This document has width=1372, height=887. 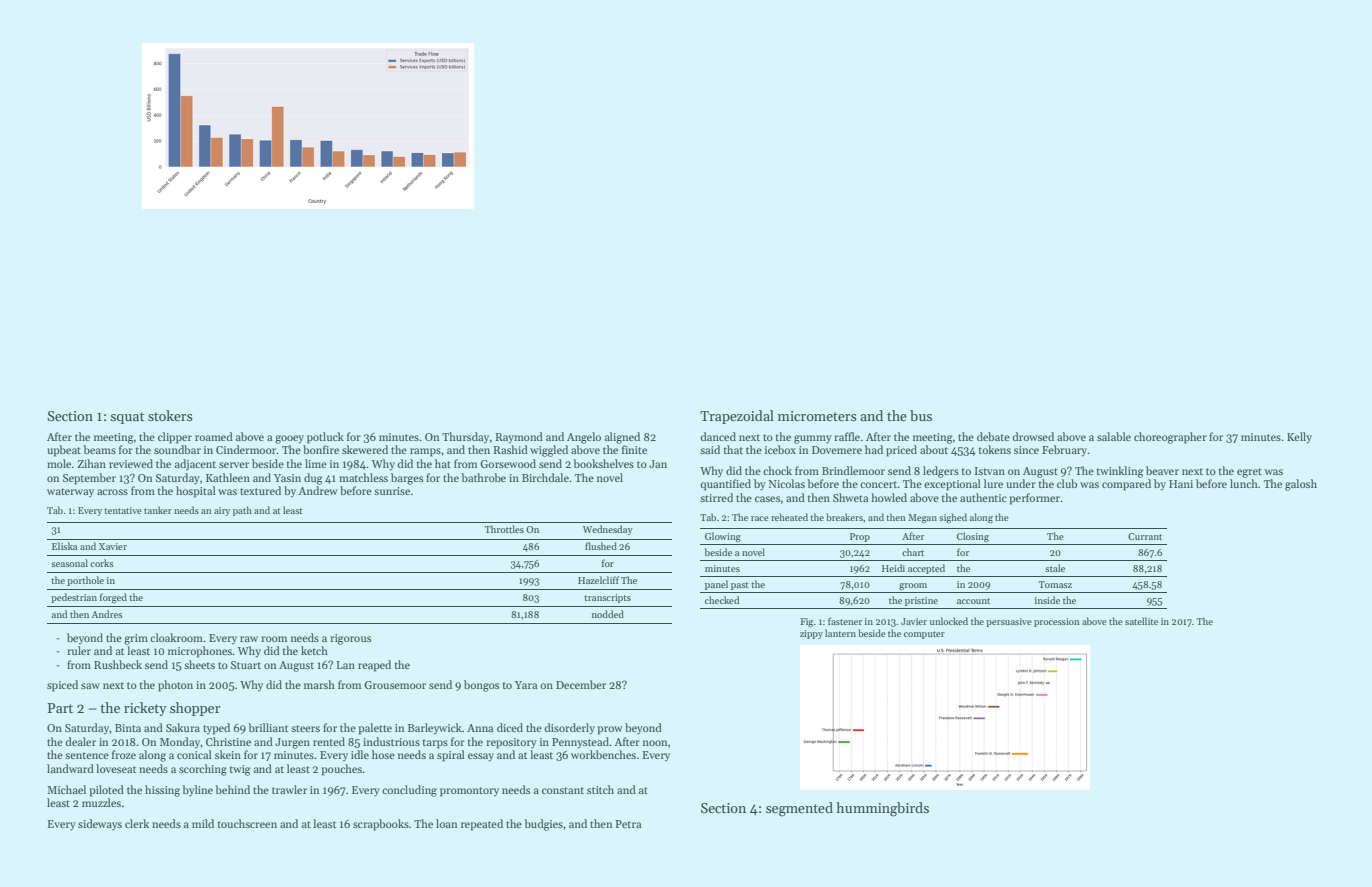 I want to click on segmented, so click(x=799, y=809).
